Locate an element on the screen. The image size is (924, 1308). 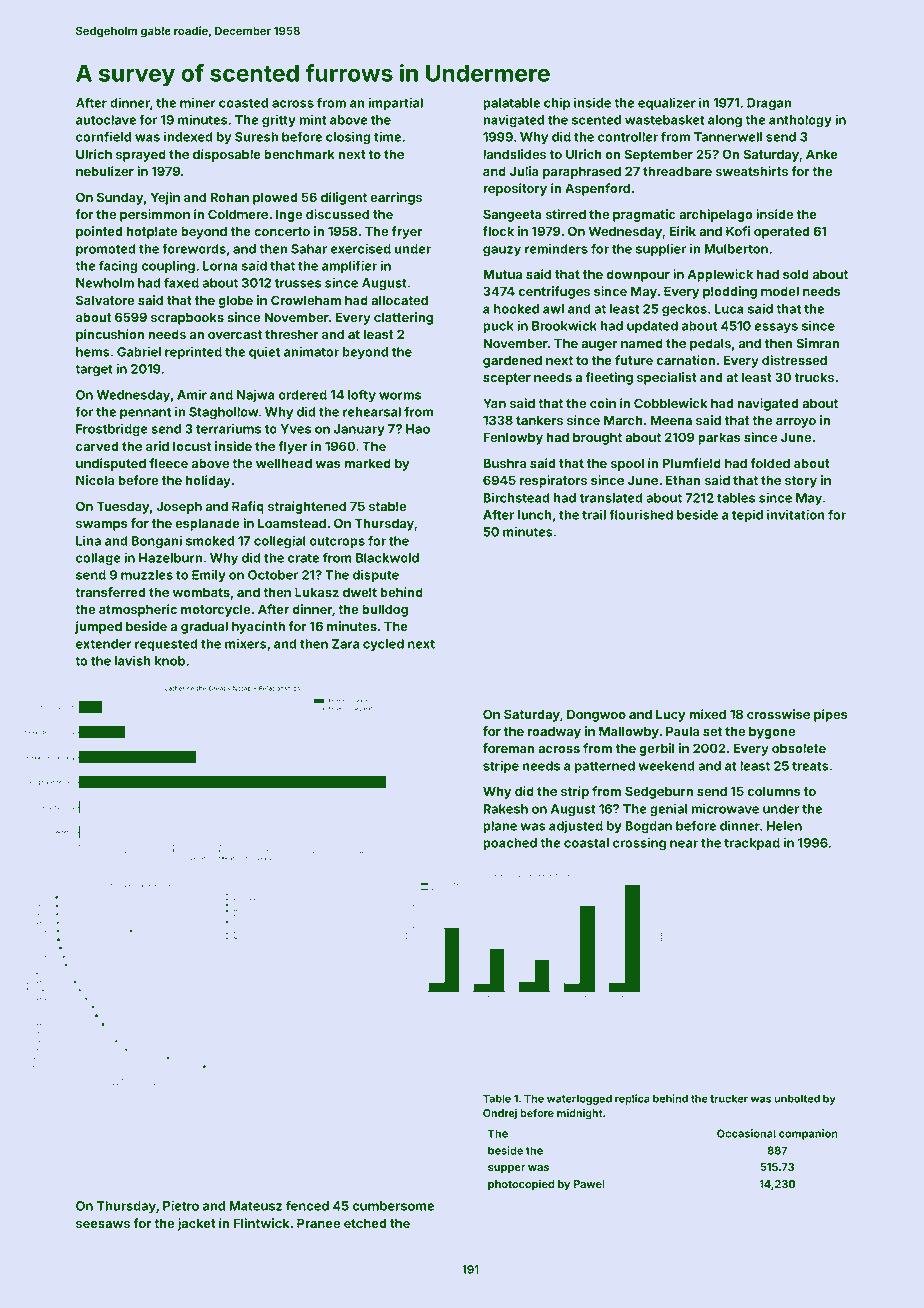
Mateusz is located at coordinates (255, 1206).
